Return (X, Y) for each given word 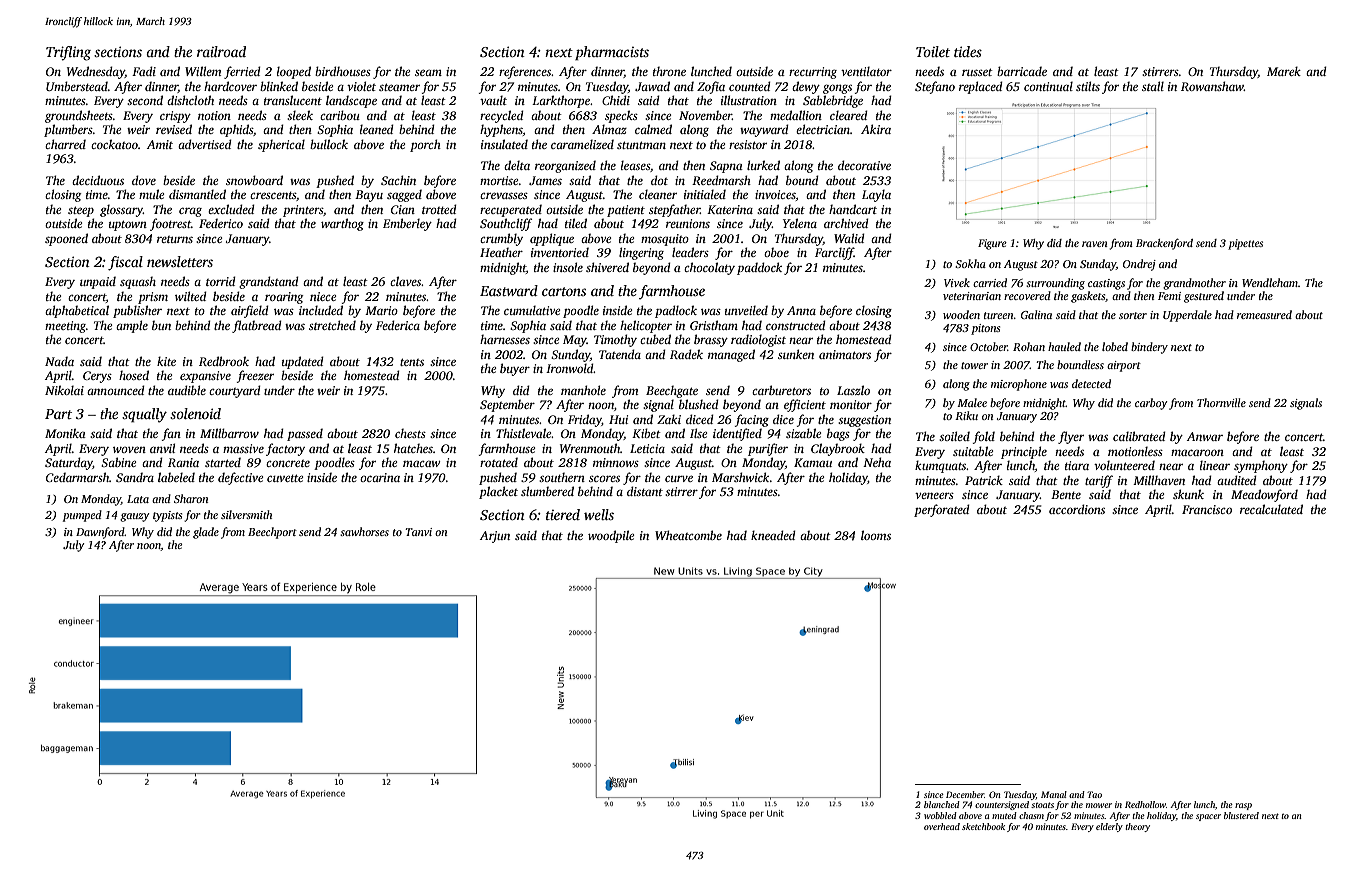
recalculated (1271, 509)
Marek (1284, 71)
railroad (221, 51)
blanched (942, 804)
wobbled (940, 815)
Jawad (652, 86)
